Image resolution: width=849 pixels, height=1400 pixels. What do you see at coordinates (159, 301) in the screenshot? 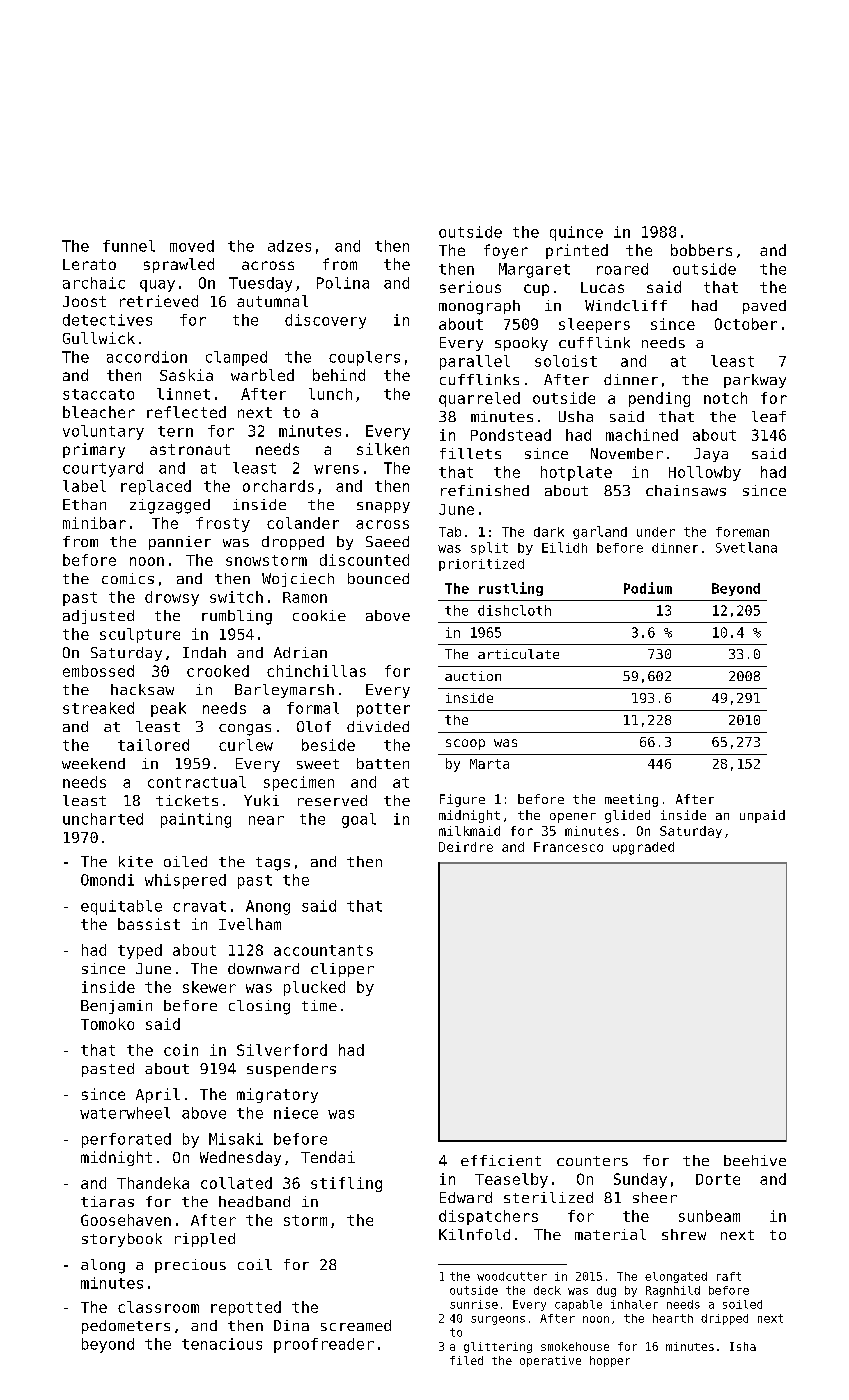
I see `retrieved` at bounding box center [159, 301].
